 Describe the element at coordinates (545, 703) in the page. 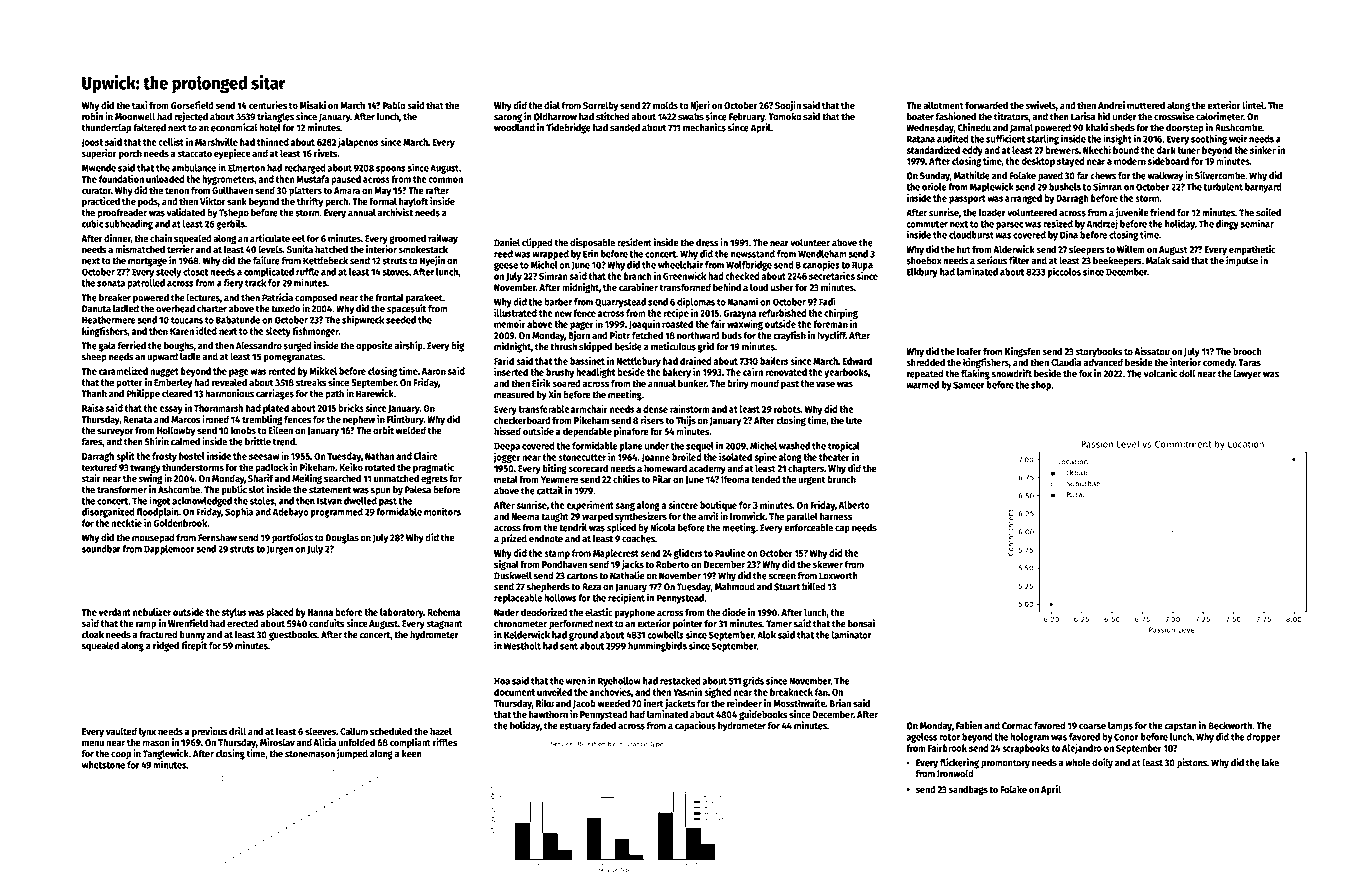

I see `Riku` at that location.
